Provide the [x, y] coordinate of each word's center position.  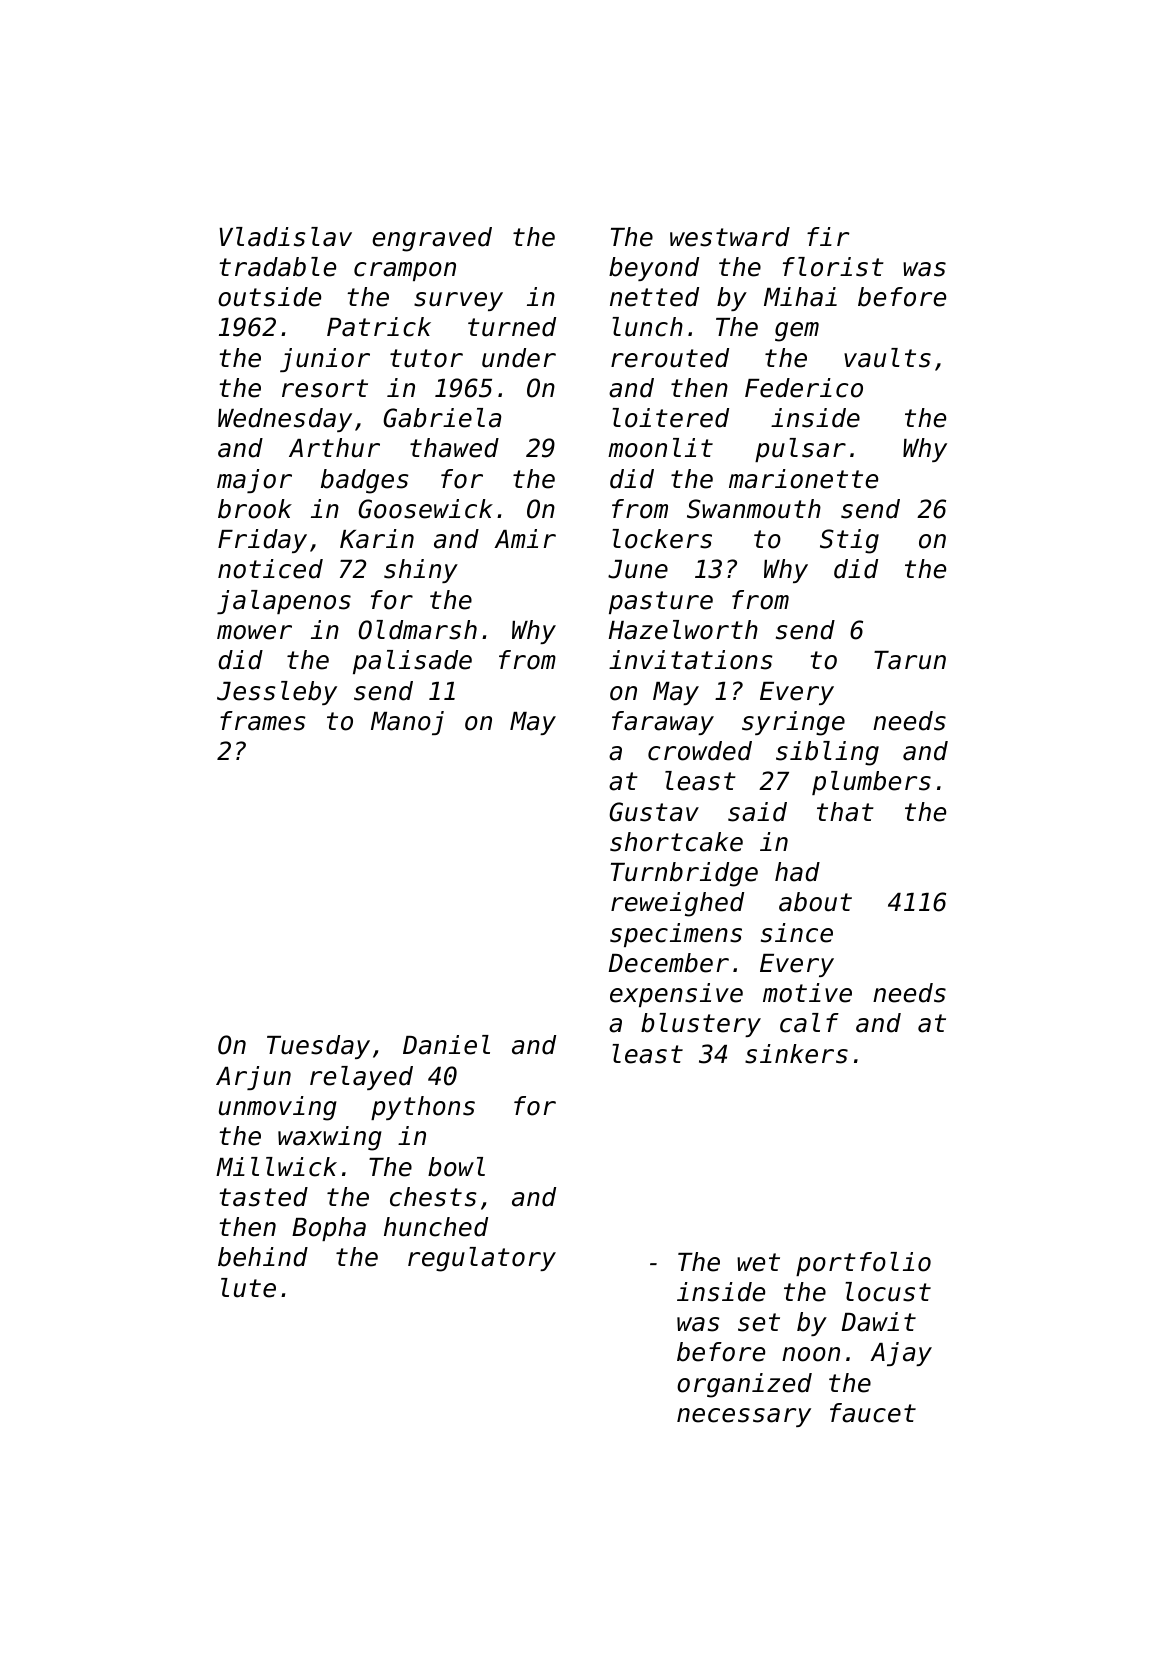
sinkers [796, 1054]
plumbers [871, 783]
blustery [701, 1025]
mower [254, 632]
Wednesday [285, 420]
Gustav [654, 812]
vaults [887, 358]
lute [248, 1288]
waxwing [330, 1138]
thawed [454, 448]
